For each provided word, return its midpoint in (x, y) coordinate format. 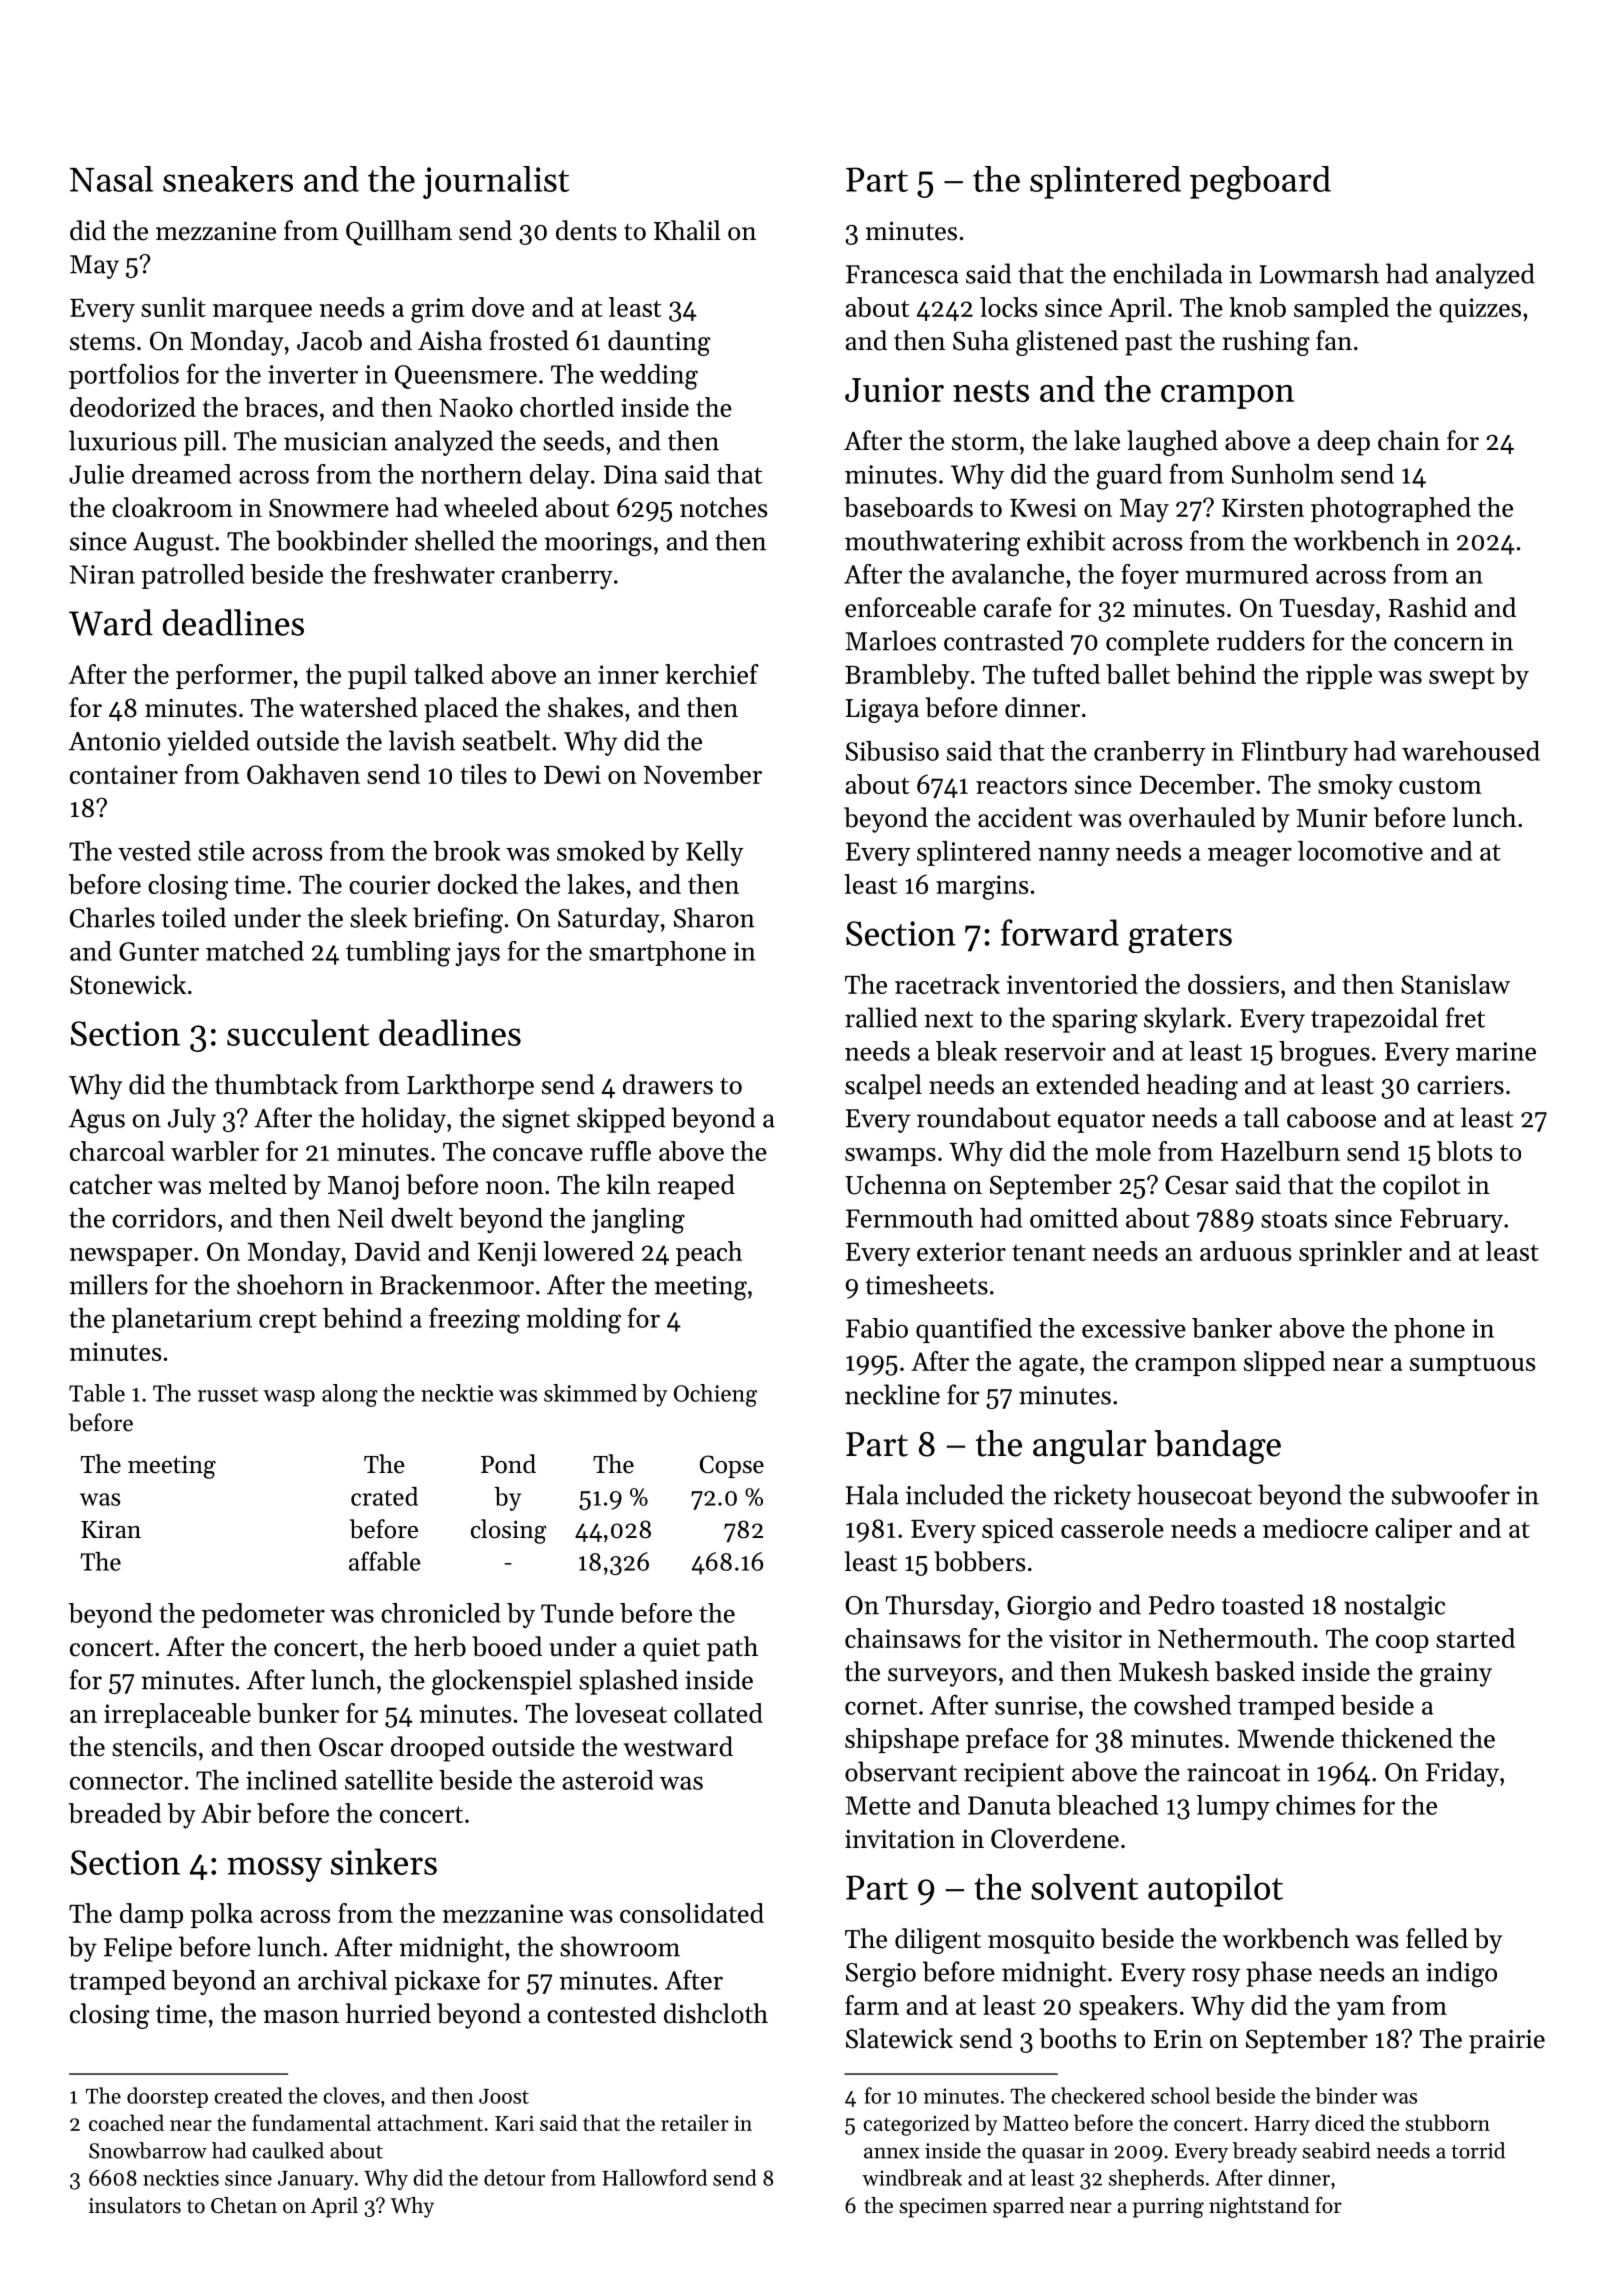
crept (288, 1322)
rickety (1092, 1497)
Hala (872, 1494)
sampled (1341, 309)
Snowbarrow (148, 2150)
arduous (1245, 1251)
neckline (892, 1394)
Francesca (902, 274)
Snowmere (329, 508)
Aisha (450, 340)
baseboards (908, 507)
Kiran (111, 1529)
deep (1343, 443)
